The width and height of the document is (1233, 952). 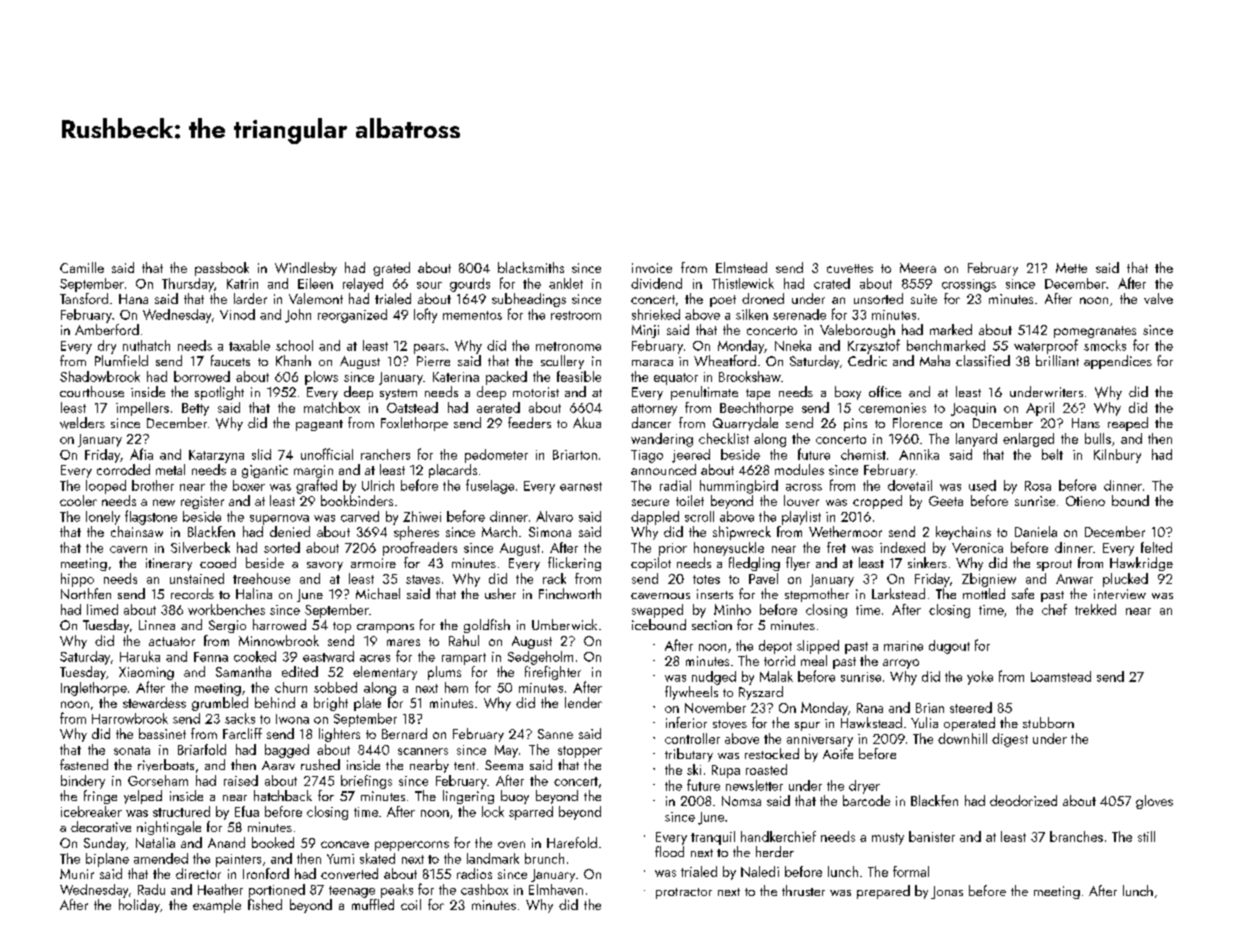 What do you see at coordinates (107, 329) in the document?
I see `Amberford` at bounding box center [107, 329].
